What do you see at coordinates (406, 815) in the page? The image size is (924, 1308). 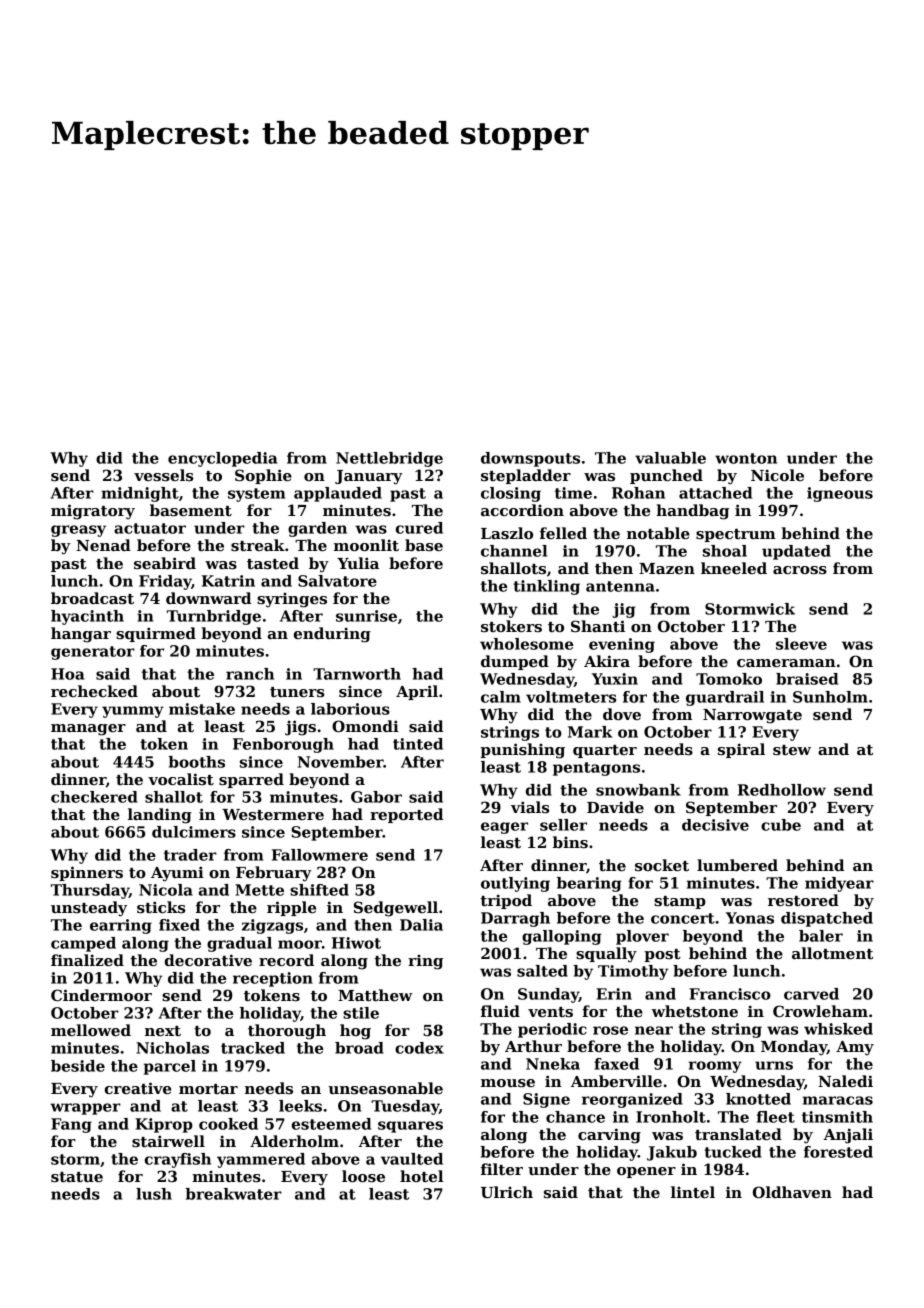 I see `reported` at bounding box center [406, 815].
